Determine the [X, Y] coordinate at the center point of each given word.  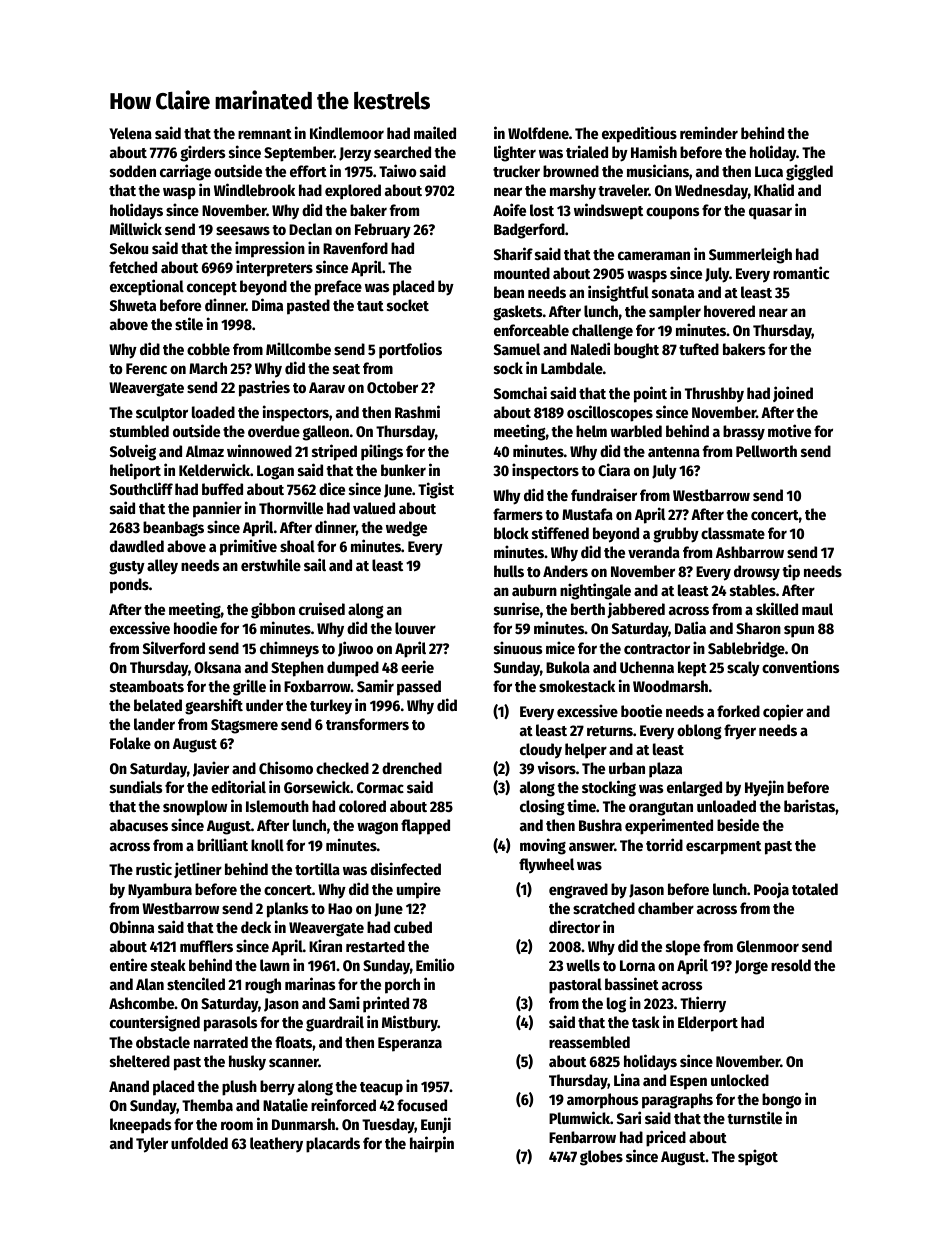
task [646, 1022]
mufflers [206, 946]
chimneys [289, 649]
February [383, 231]
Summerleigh [750, 255]
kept [692, 669]
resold [791, 965]
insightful [618, 293]
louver [415, 628]
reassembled [589, 1042]
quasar [770, 213]
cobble [208, 349]
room [237, 1125]
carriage [185, 172]
